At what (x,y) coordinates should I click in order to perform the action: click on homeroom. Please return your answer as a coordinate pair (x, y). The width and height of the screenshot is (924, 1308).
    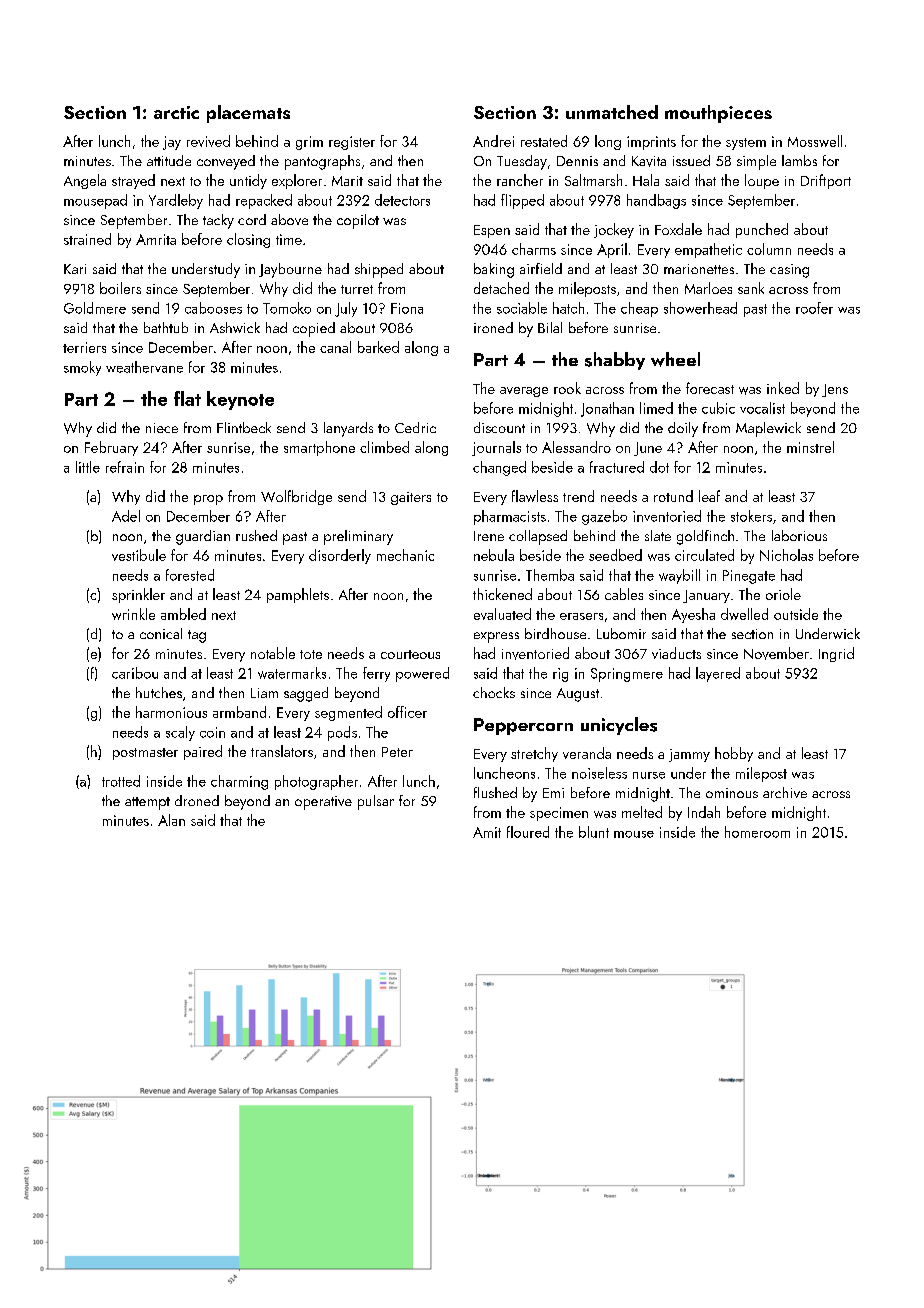
    Looking at the image, I should click on (757, 832).
